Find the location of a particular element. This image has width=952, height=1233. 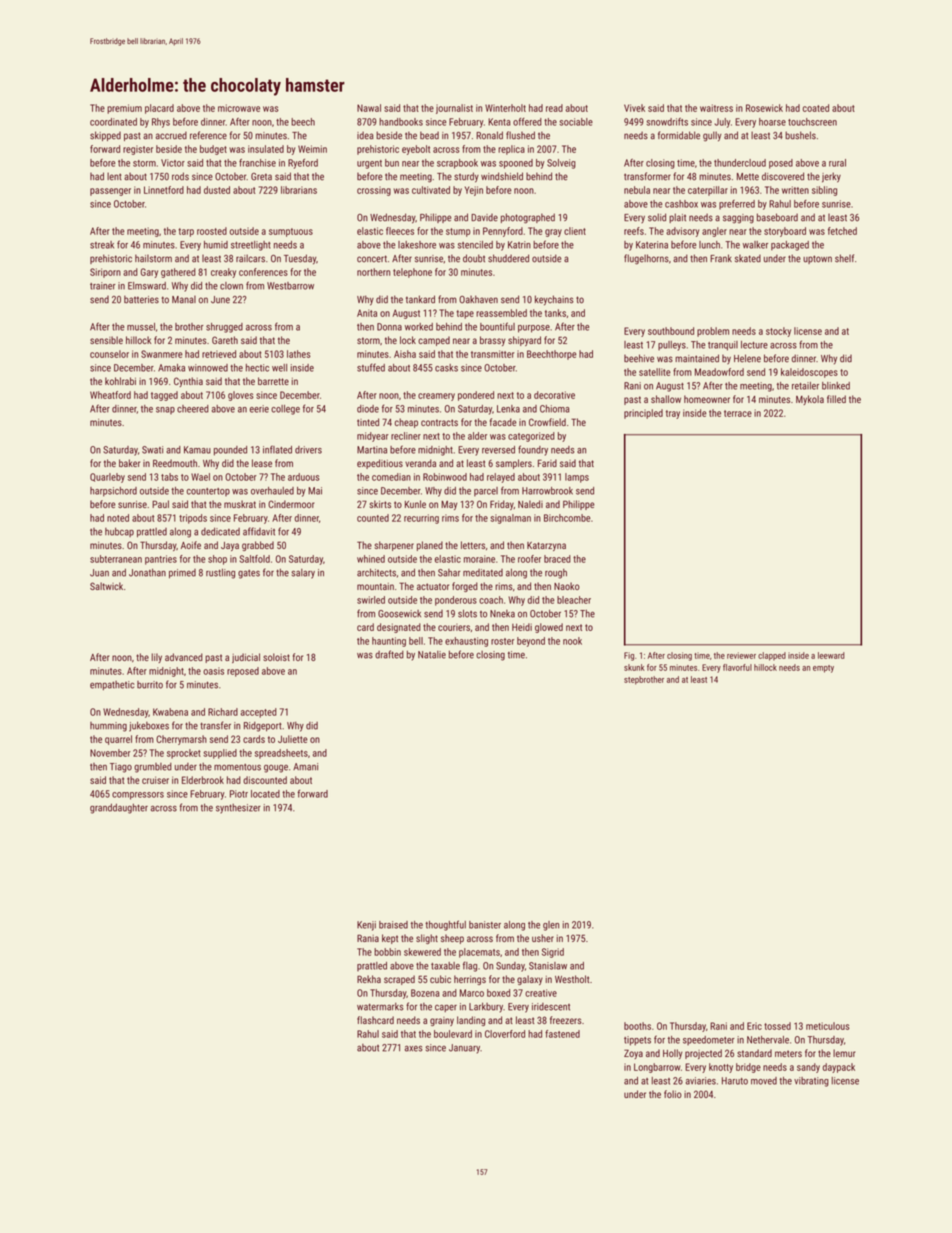

axes is located at coordinates (414, 1048).
